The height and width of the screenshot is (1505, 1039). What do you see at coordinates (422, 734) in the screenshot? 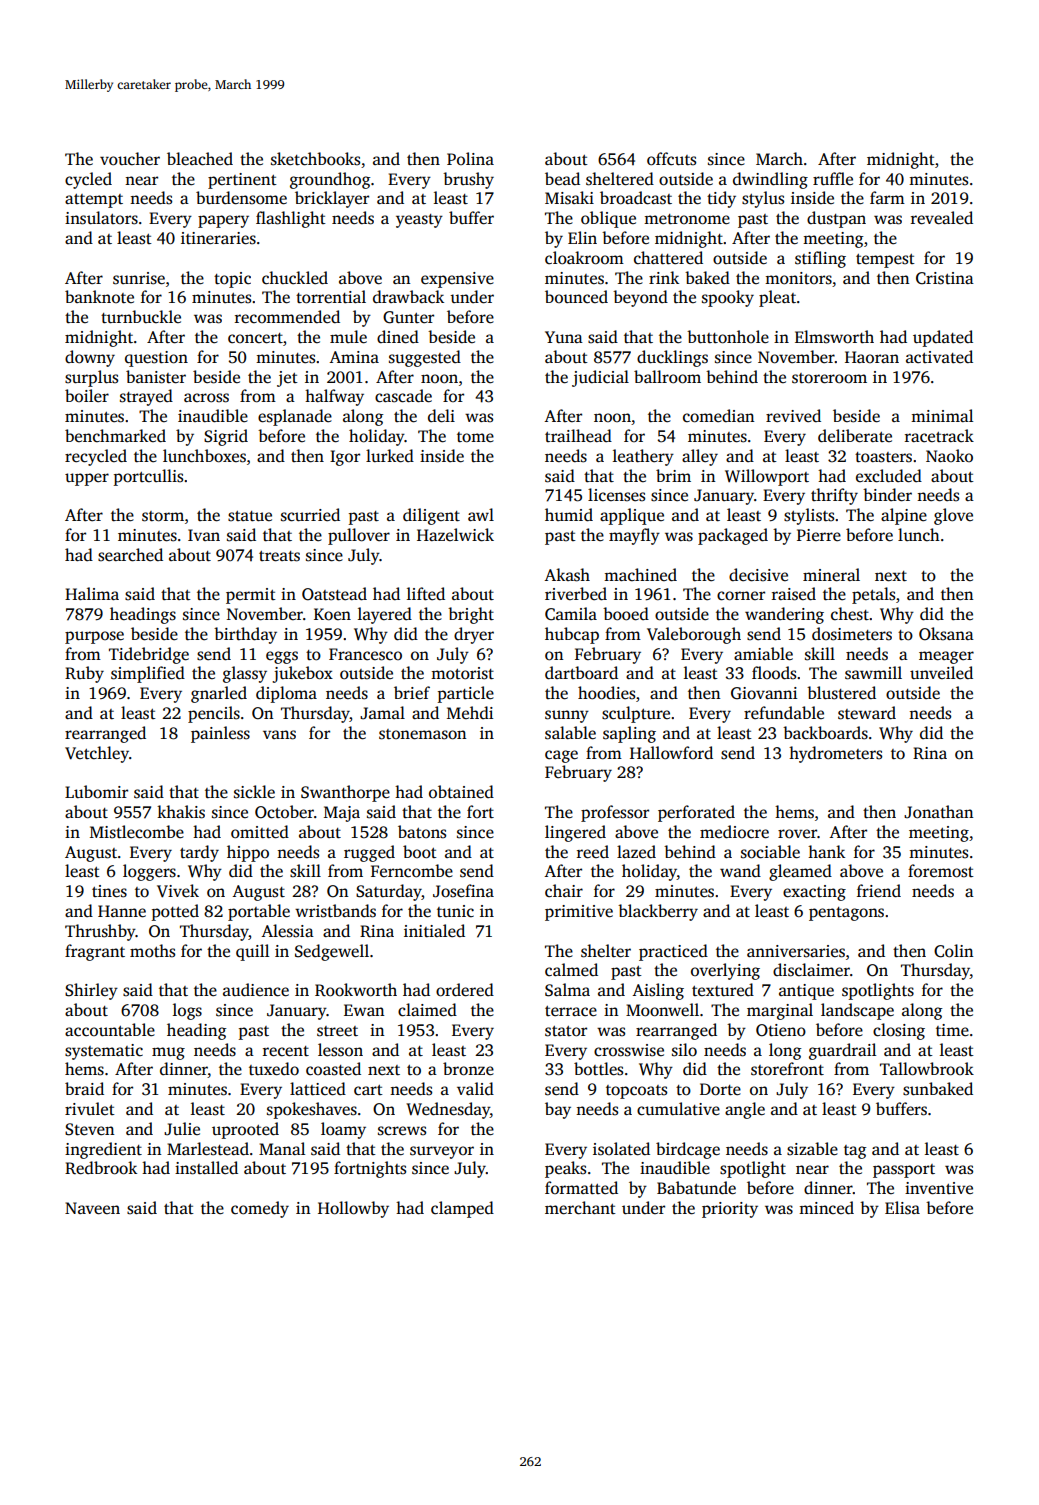
I see `stonemason` at bounding box center [422, 734].
